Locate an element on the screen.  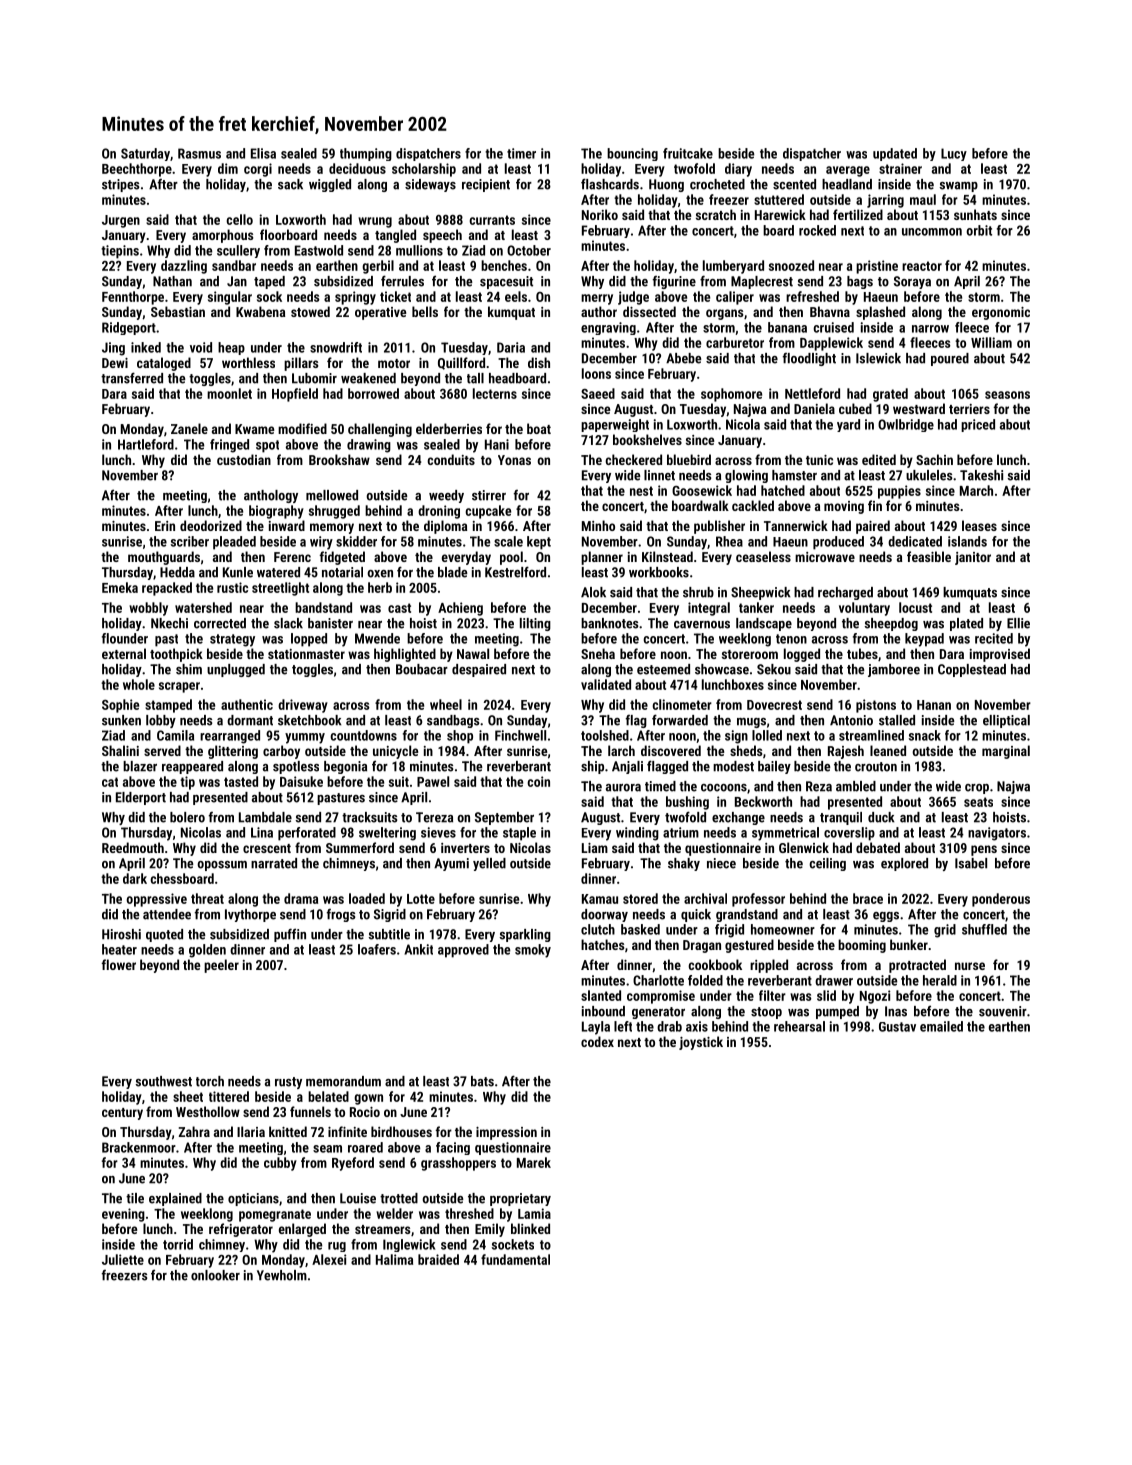
engraving is located at coordinates (608, 328).
